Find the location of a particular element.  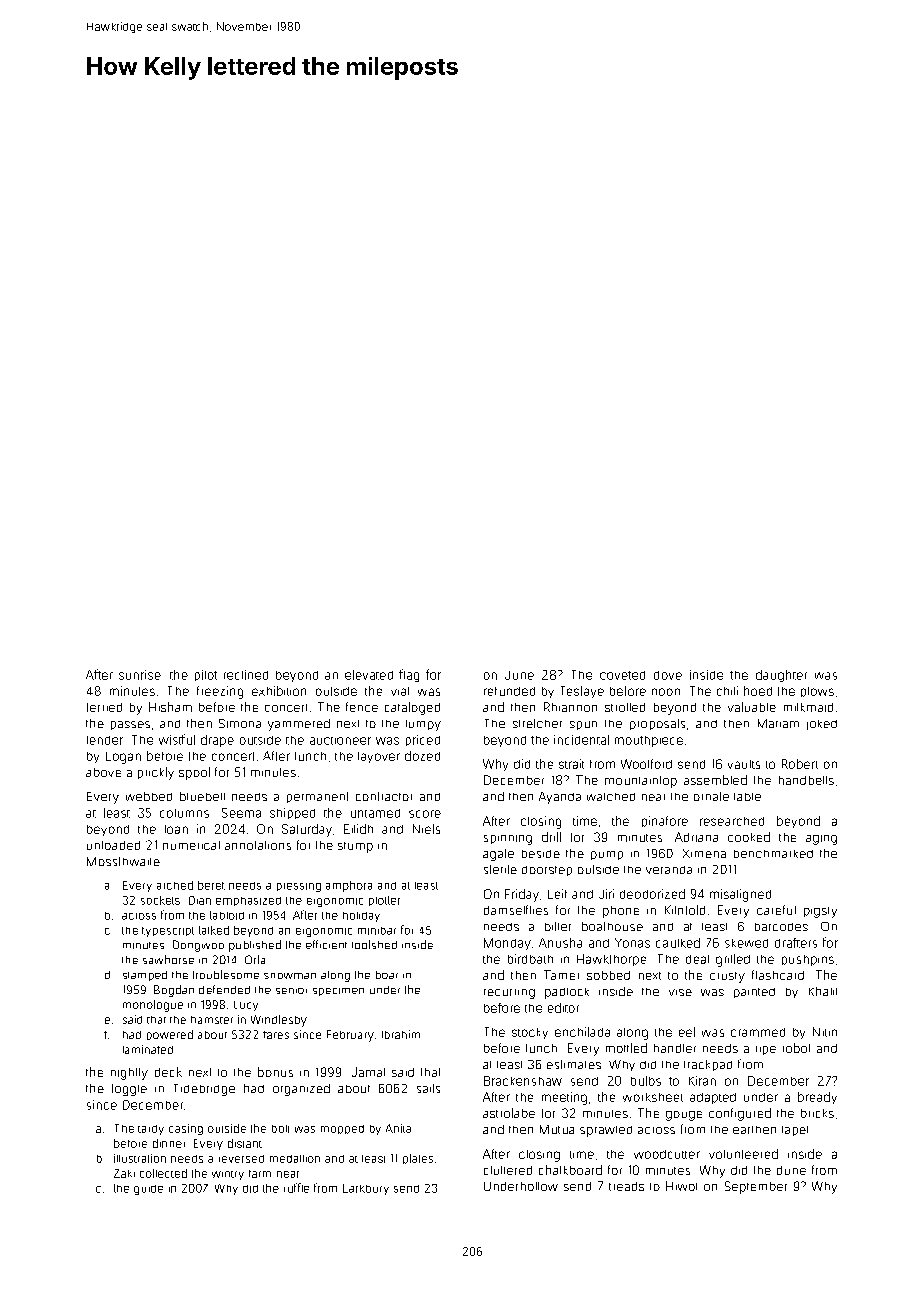

plotter is located at coordinates (384, 901).
